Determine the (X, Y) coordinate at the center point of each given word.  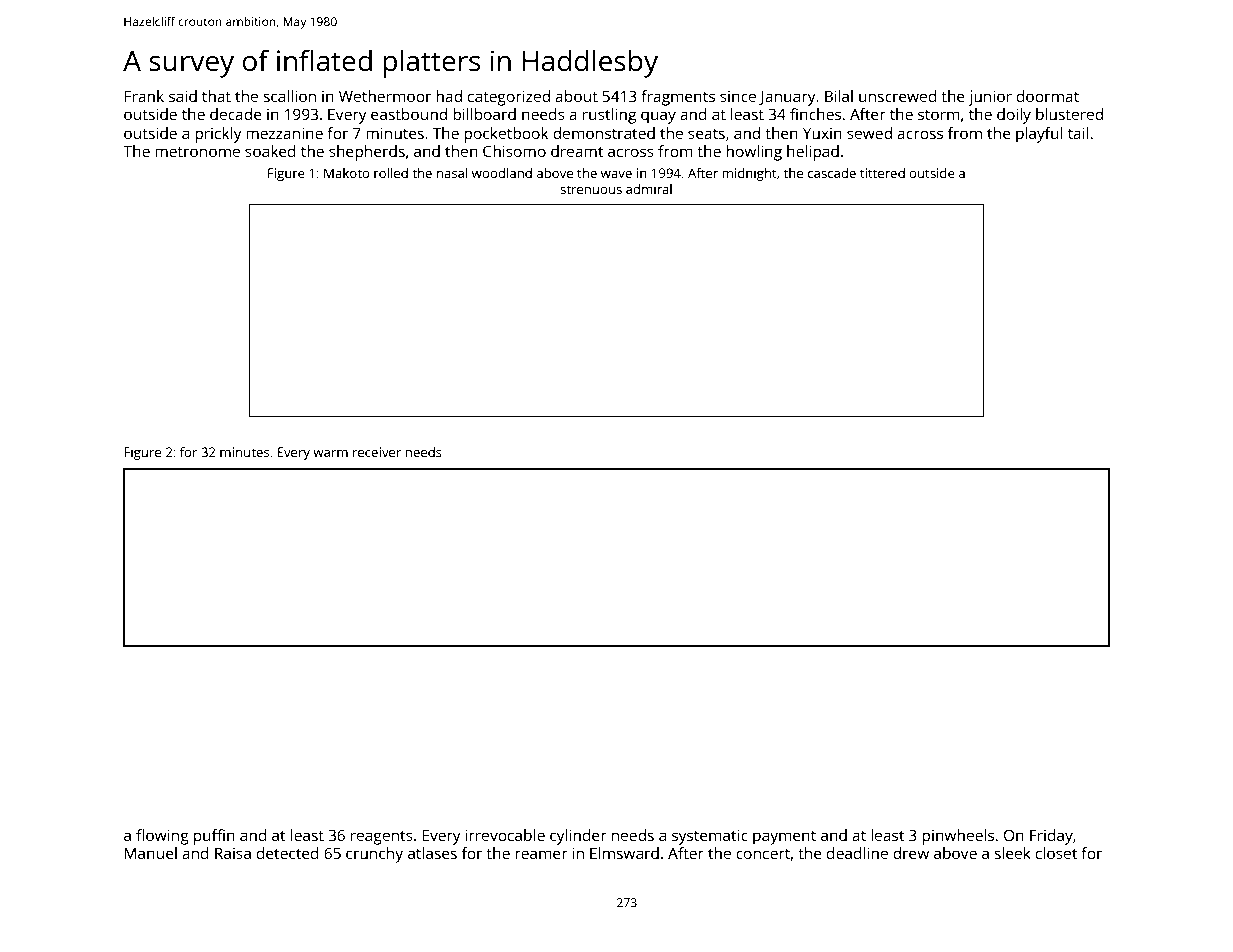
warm (330, 453)
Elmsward (624, 853)
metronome (197, 152)
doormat (1048, 96)
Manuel (150, 853)
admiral (649, 189)
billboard (484, 114)
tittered (882, 173)
